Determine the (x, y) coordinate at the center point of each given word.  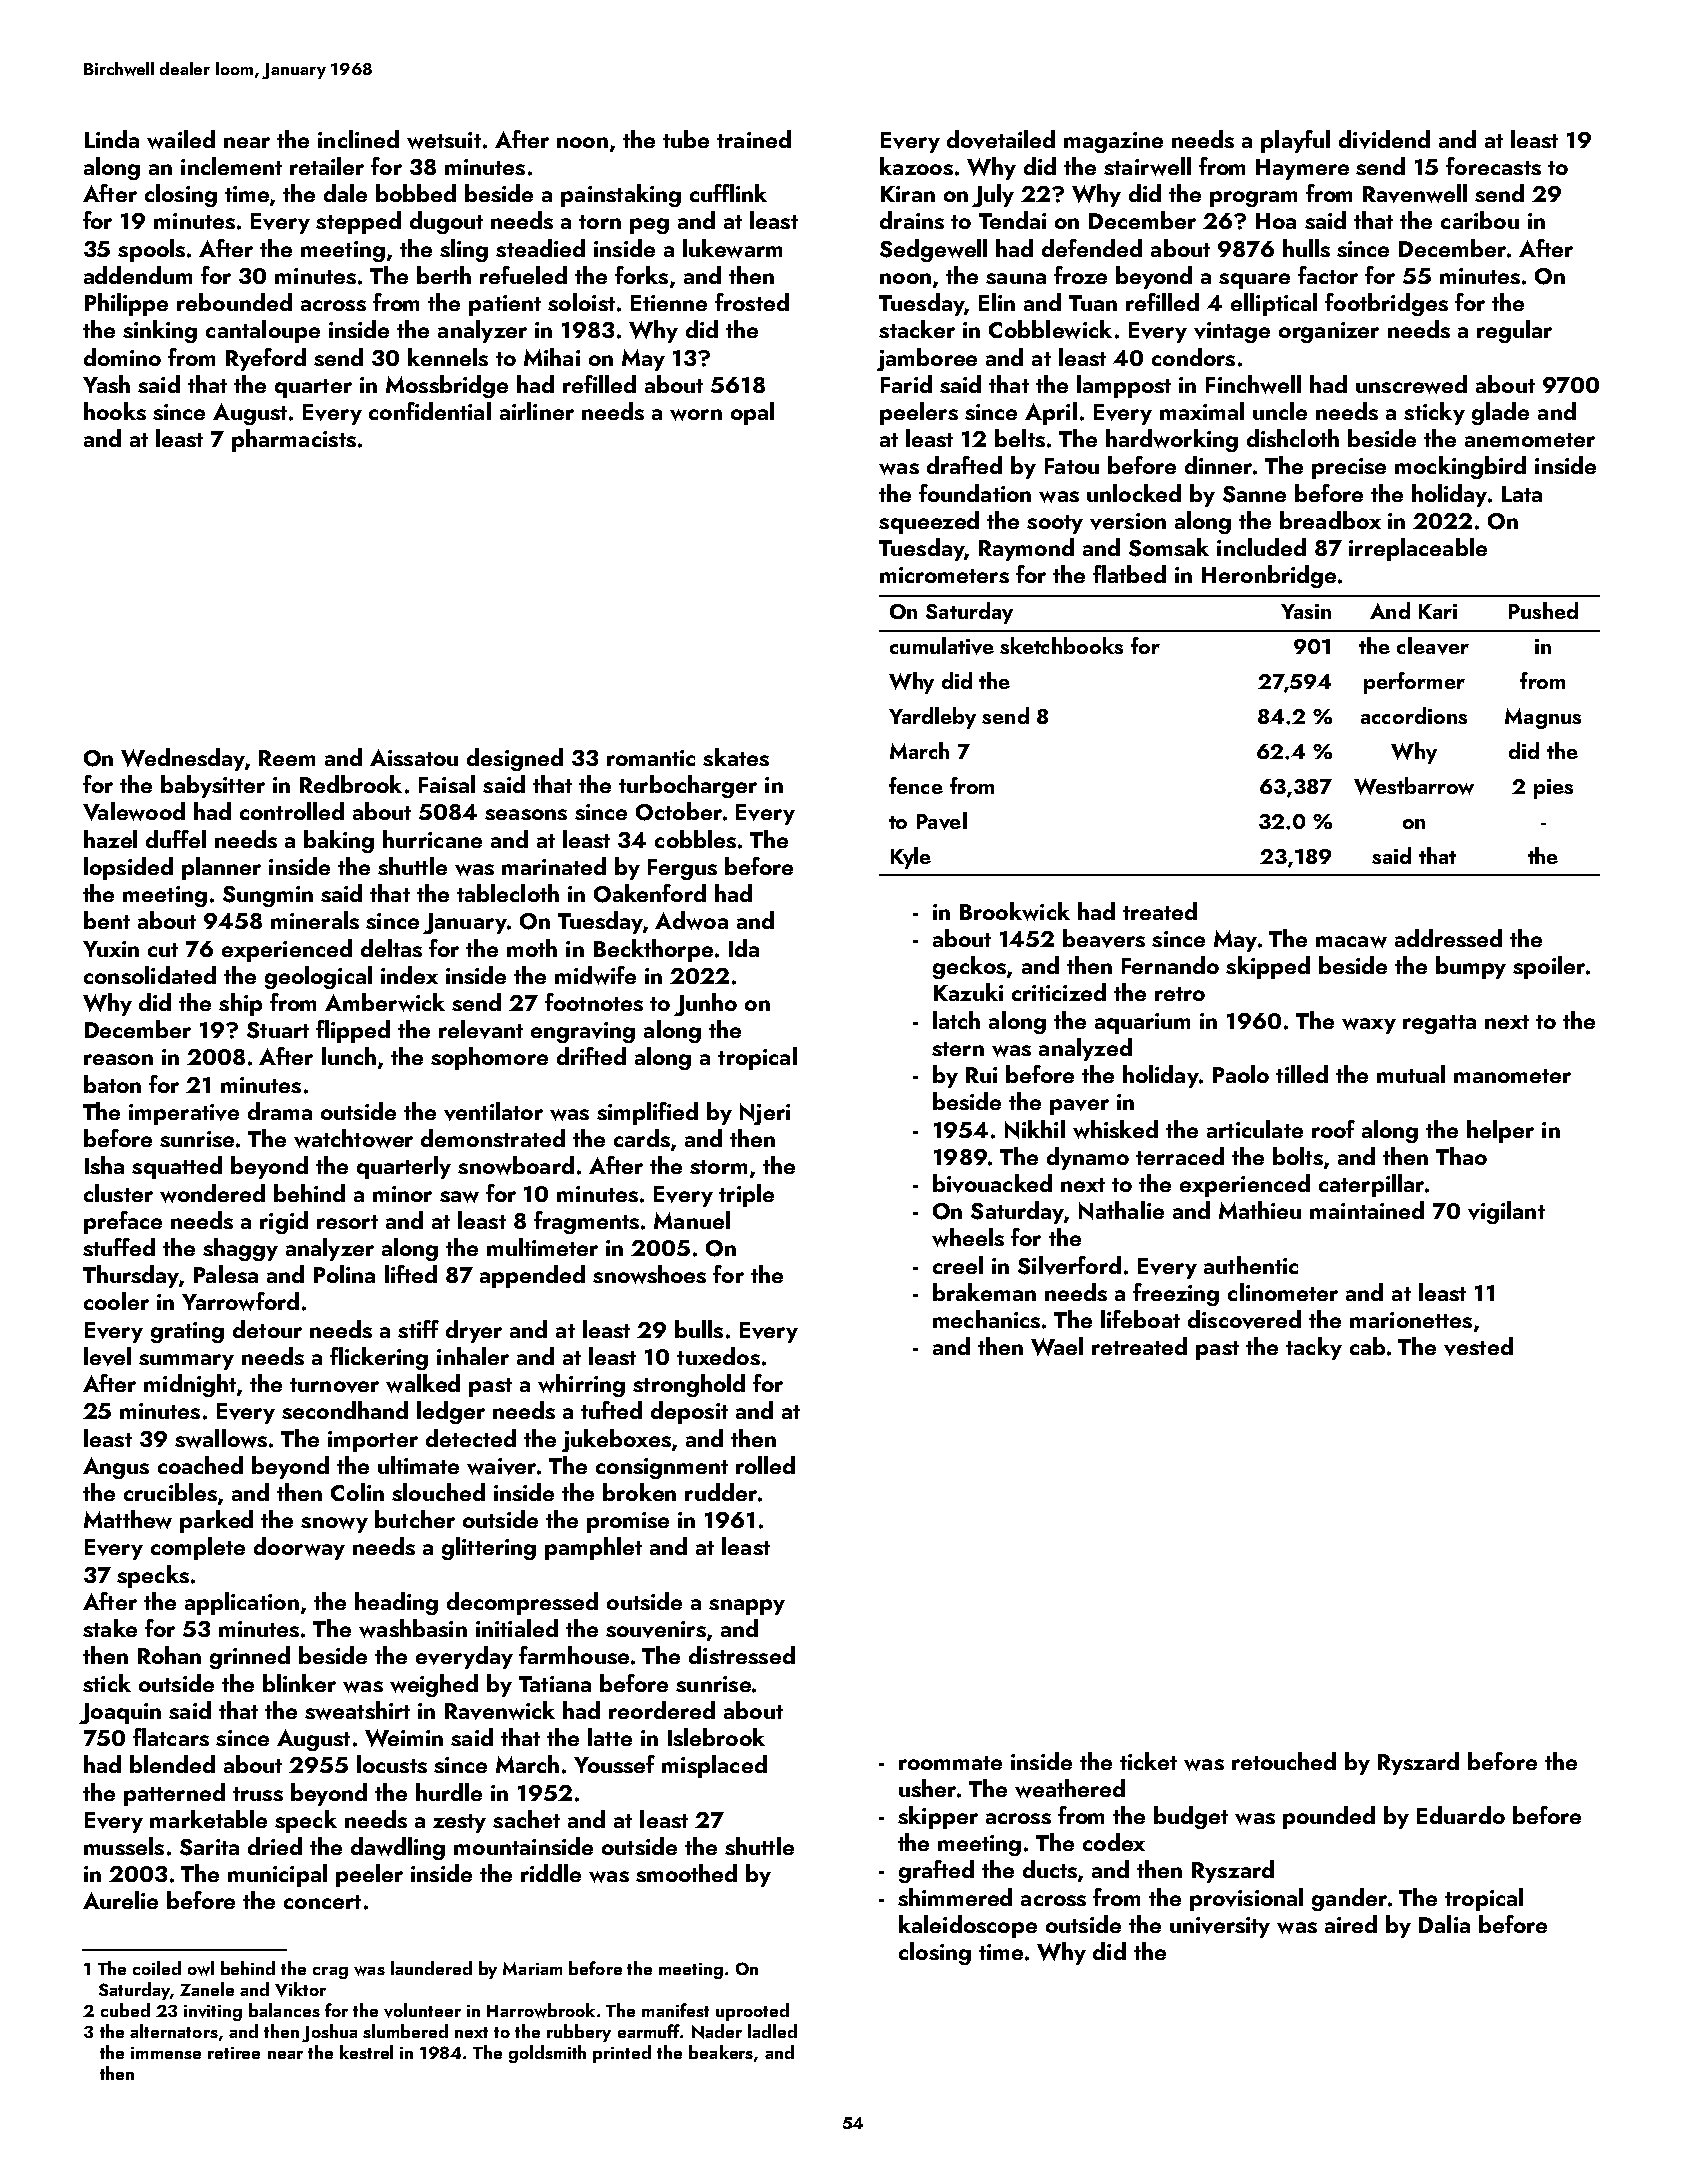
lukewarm (732, 248)
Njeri (765, 1114)
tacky (1314, 1348)
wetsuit (444, 140)
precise (1349, 468)
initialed (517, 1628)
